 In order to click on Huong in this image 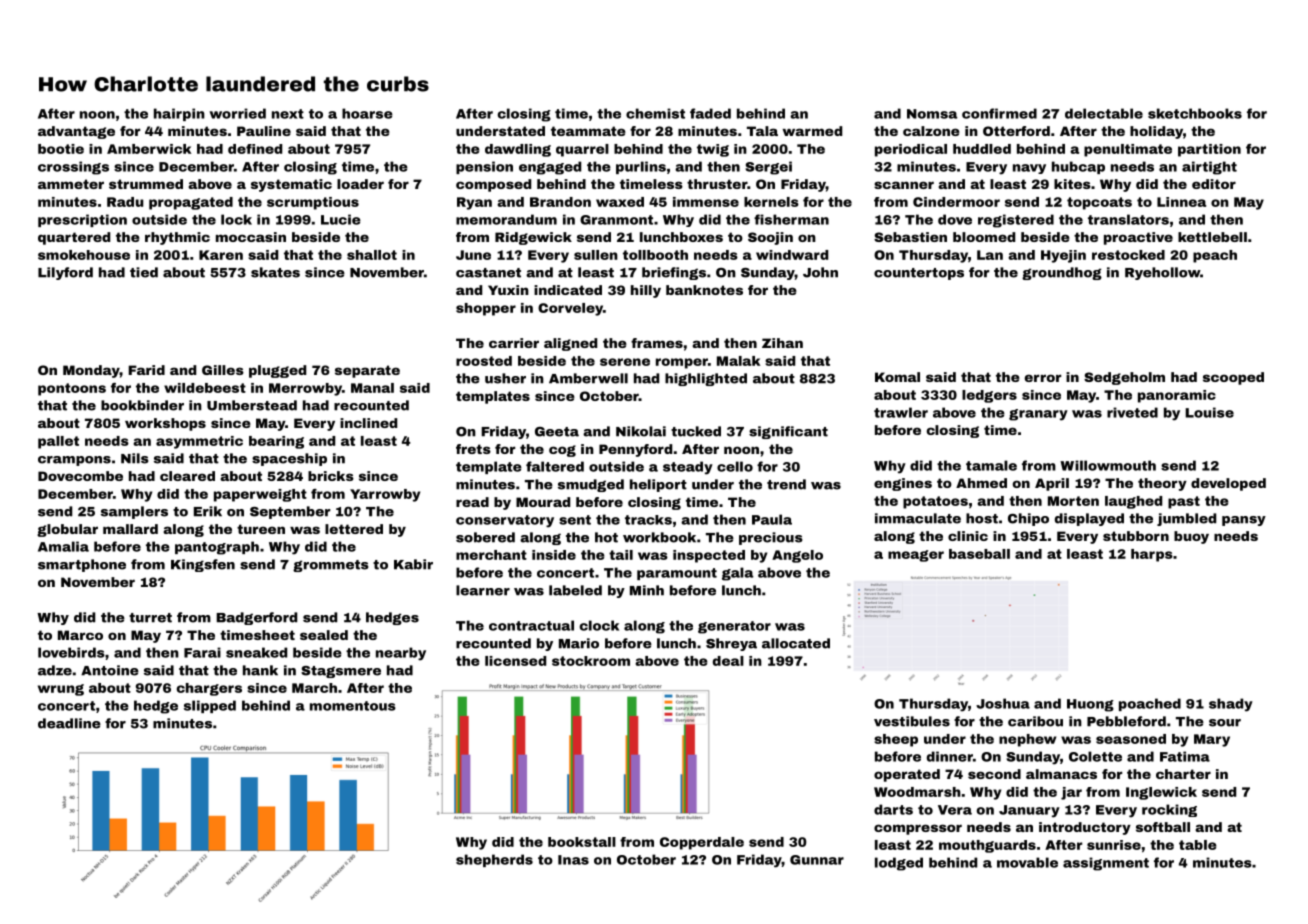, I will do `click(1090, 705)`.
